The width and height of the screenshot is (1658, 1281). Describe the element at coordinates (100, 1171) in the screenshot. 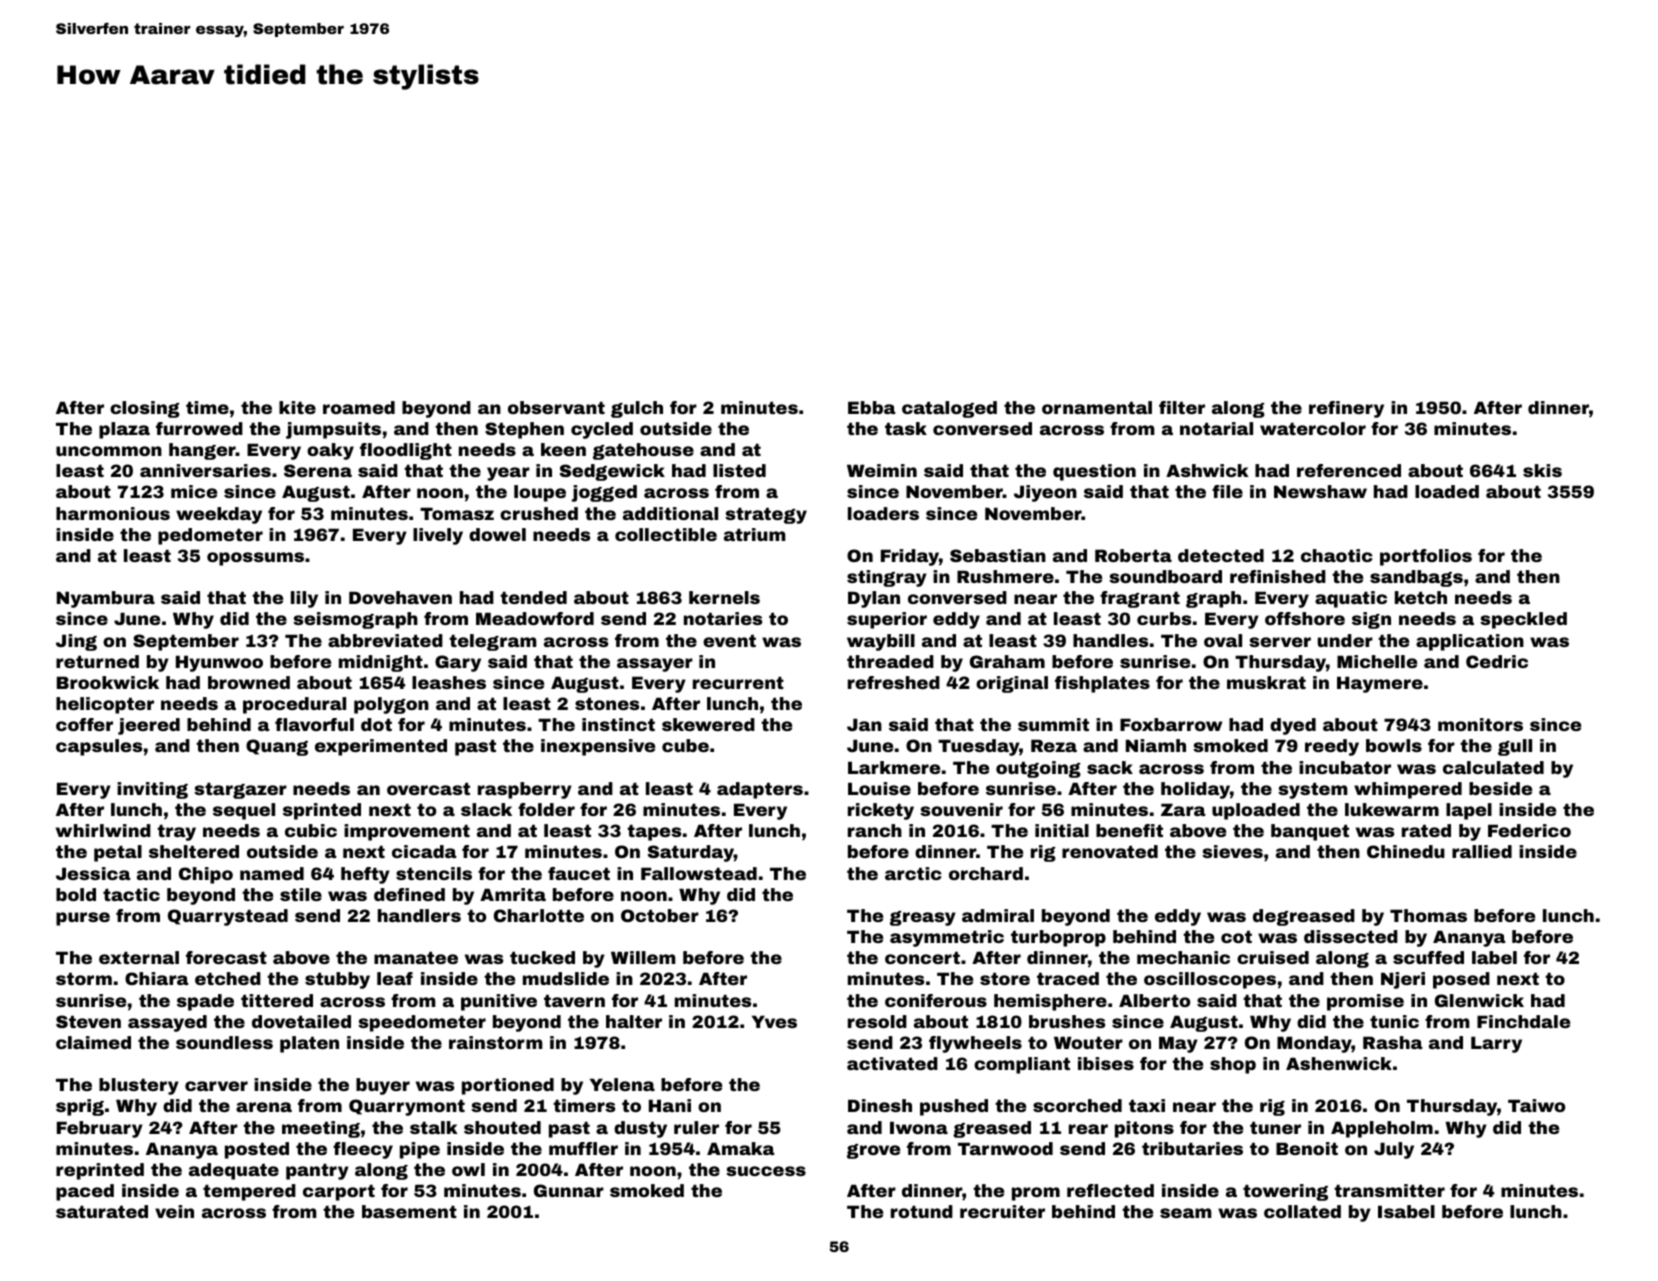

I see `reprinted` at that location.
